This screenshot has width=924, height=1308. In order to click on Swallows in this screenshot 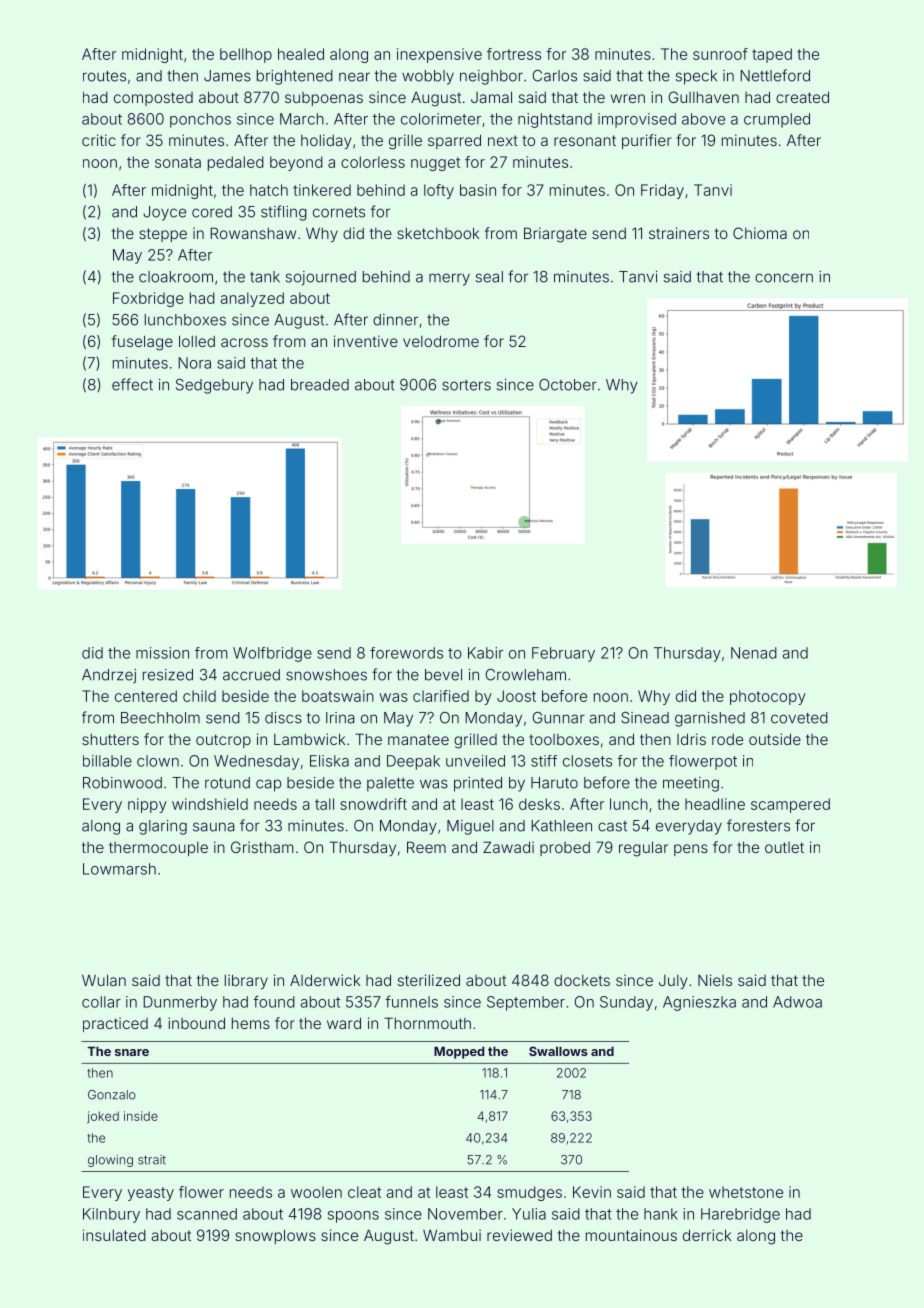, I will do `click(558, 1051)`.
